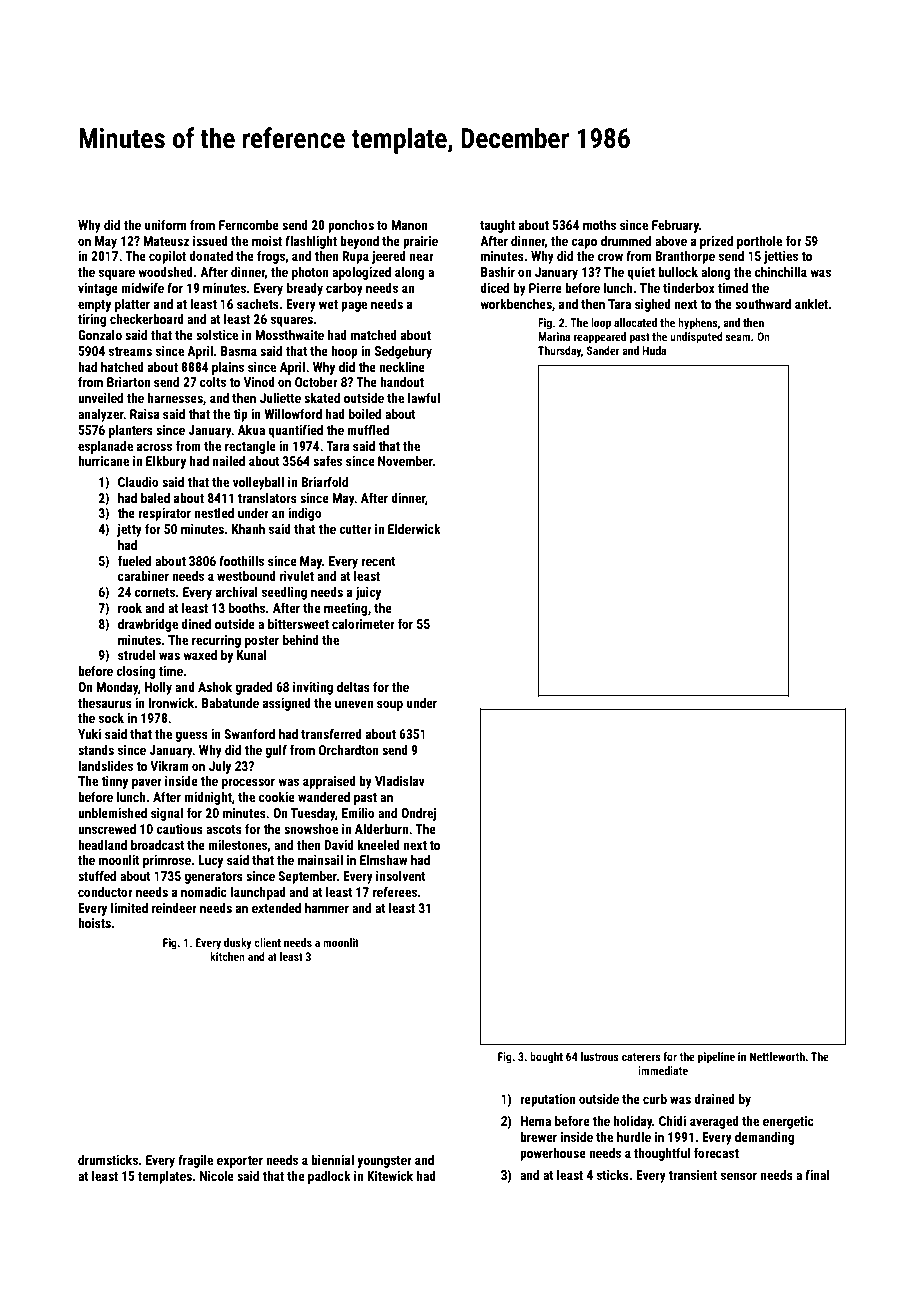  What do you see at coordinates (418, 814) in the document?
I see `Ondrej` at bounding box center [418, 814].
